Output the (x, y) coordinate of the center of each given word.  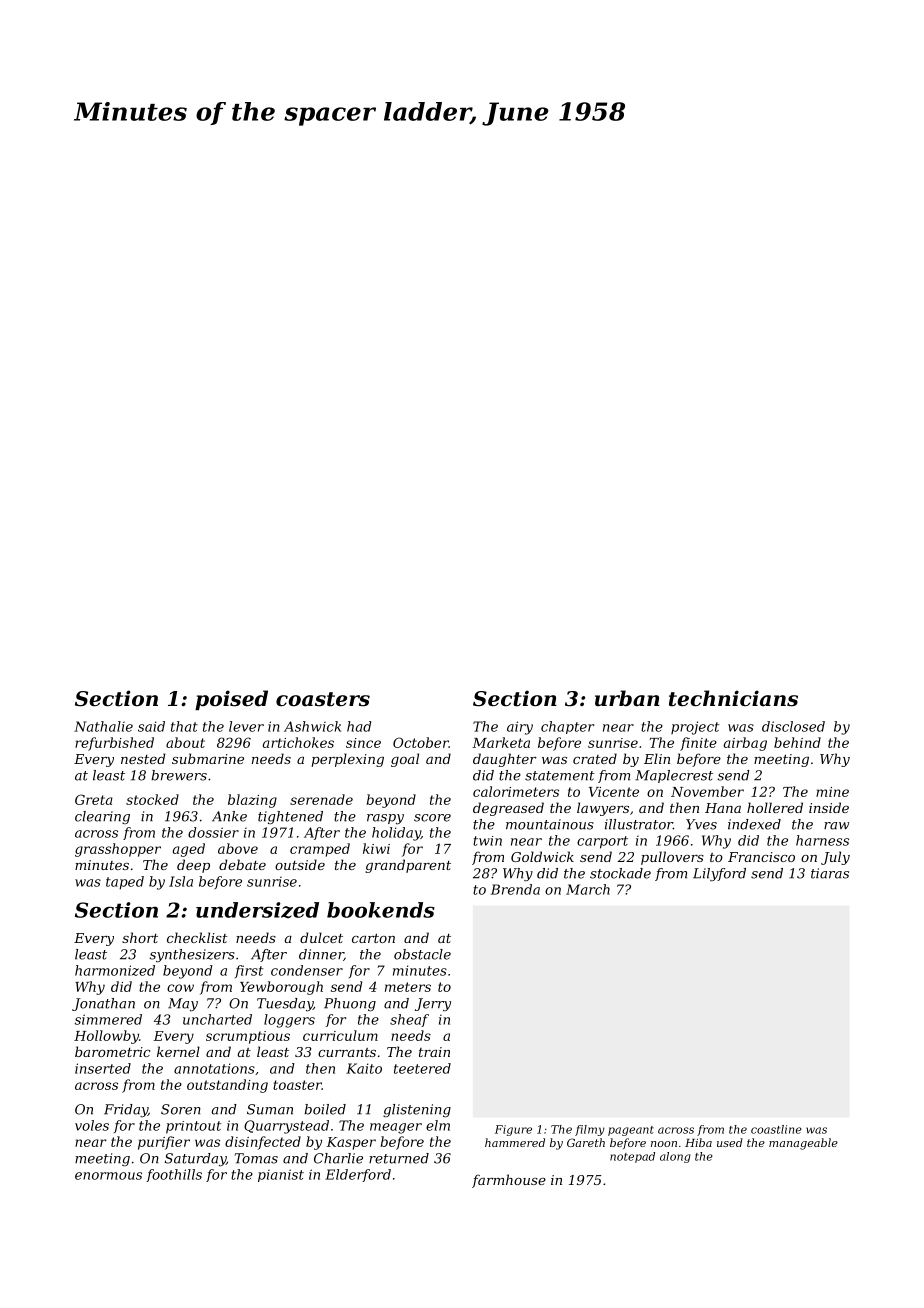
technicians (733, 698)
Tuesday (285, 1004)
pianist (281, 1175)
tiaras (830, 873)
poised (231, 700)
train (434, 1052)
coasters (323, 699)
